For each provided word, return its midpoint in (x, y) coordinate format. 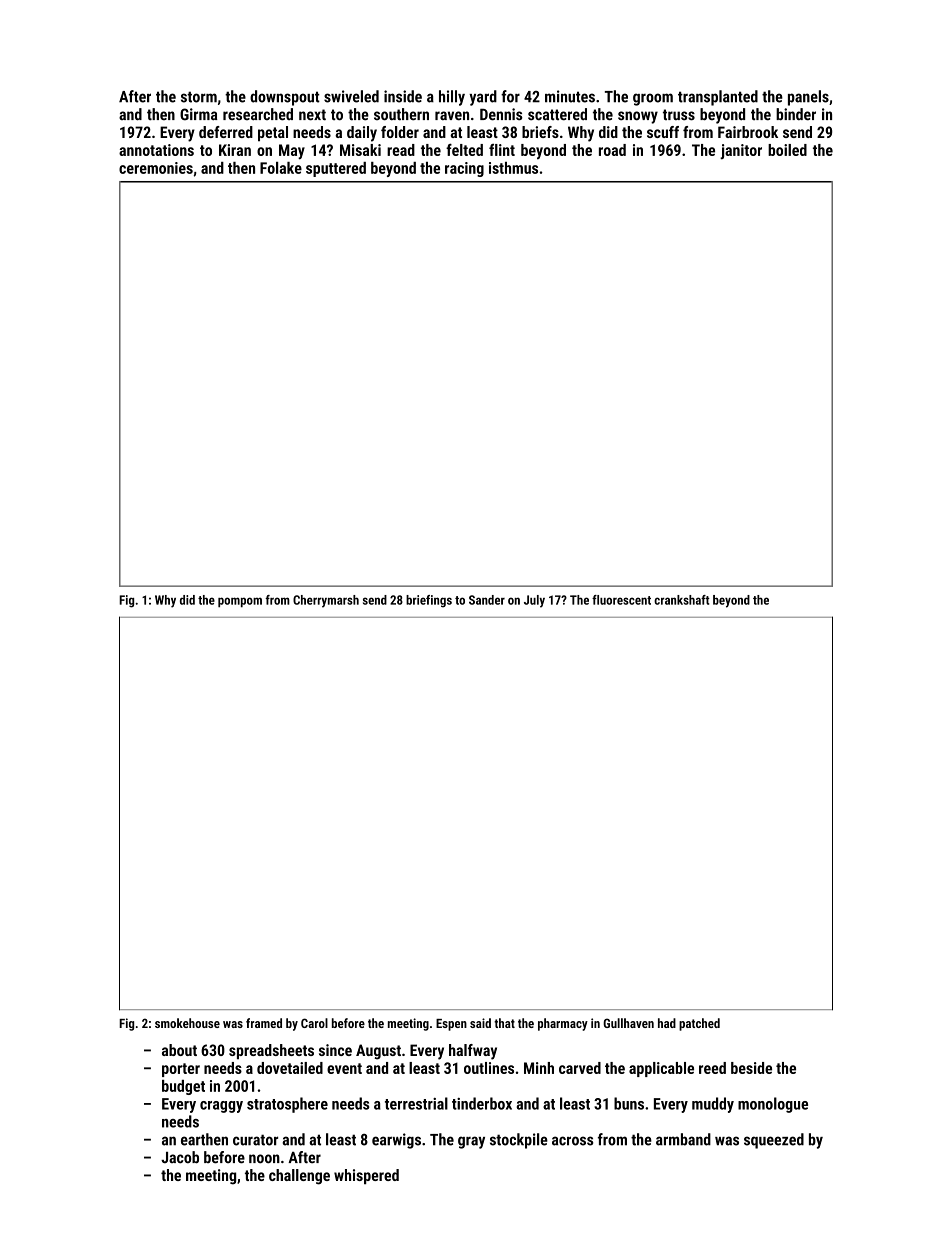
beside (751, 1068)
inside (403, 96)
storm (199, 97)
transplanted (718, 98)
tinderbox (482, 1103)
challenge (299, 1177)
